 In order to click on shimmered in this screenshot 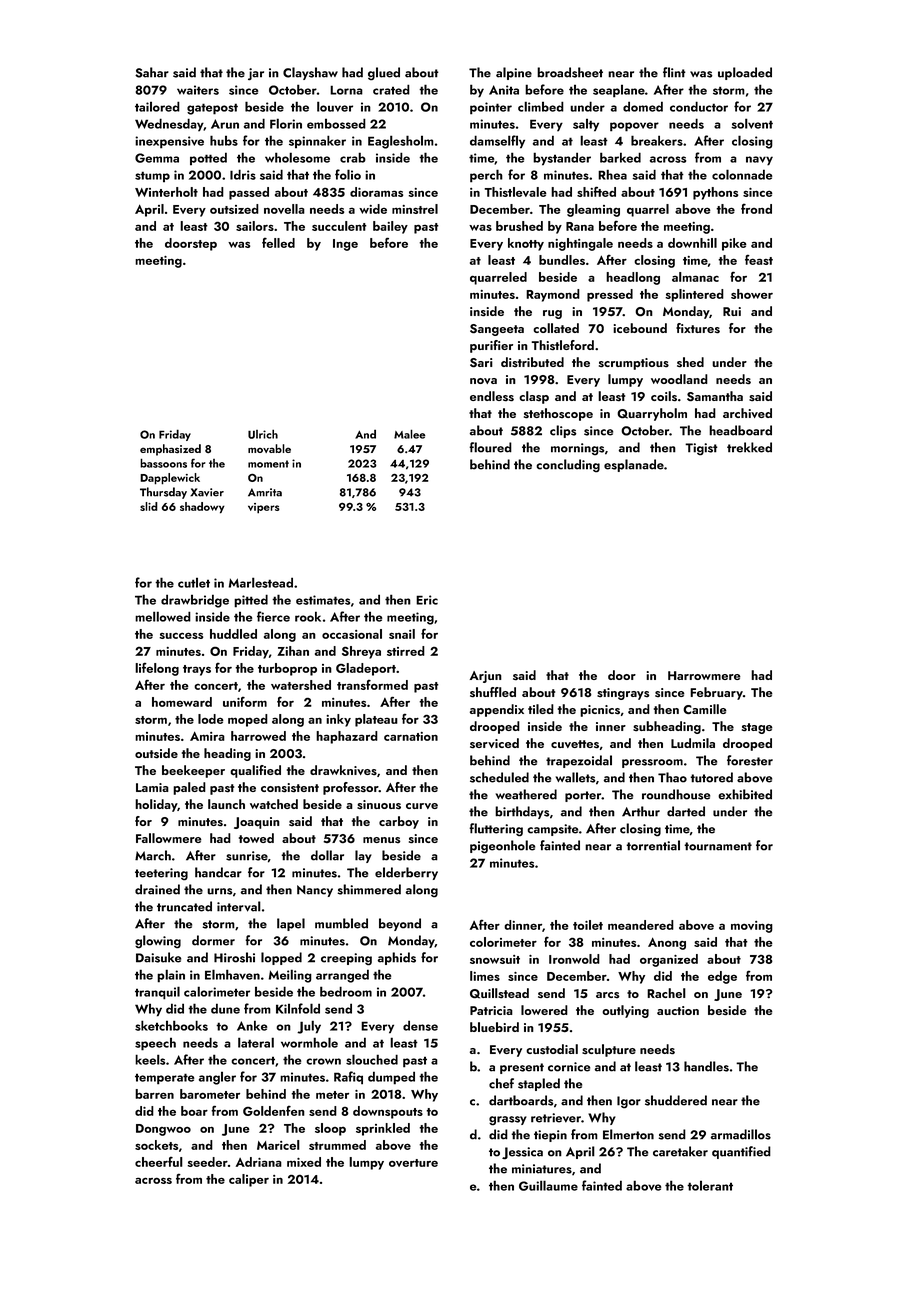, I will do `click(369, 889)`.
